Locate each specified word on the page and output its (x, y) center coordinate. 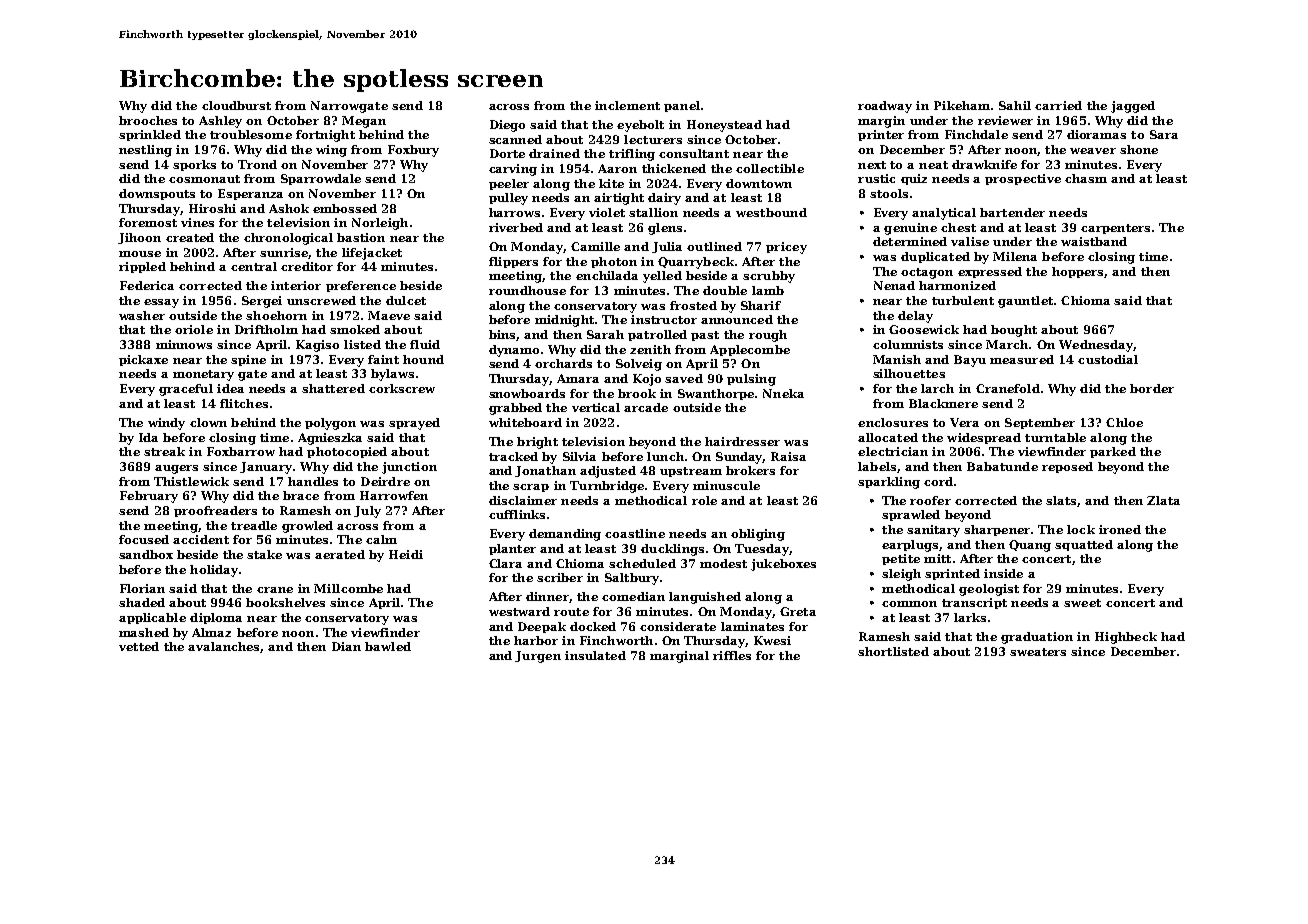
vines (197, 222)
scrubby (769, 277)
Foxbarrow (241, 451)
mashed (144, 632)
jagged (1133, 107)
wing (331, 151)
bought (1014, 331)
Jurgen (538, 657)
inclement (627, 105)
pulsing (751, 380)
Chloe (1124, 422)
